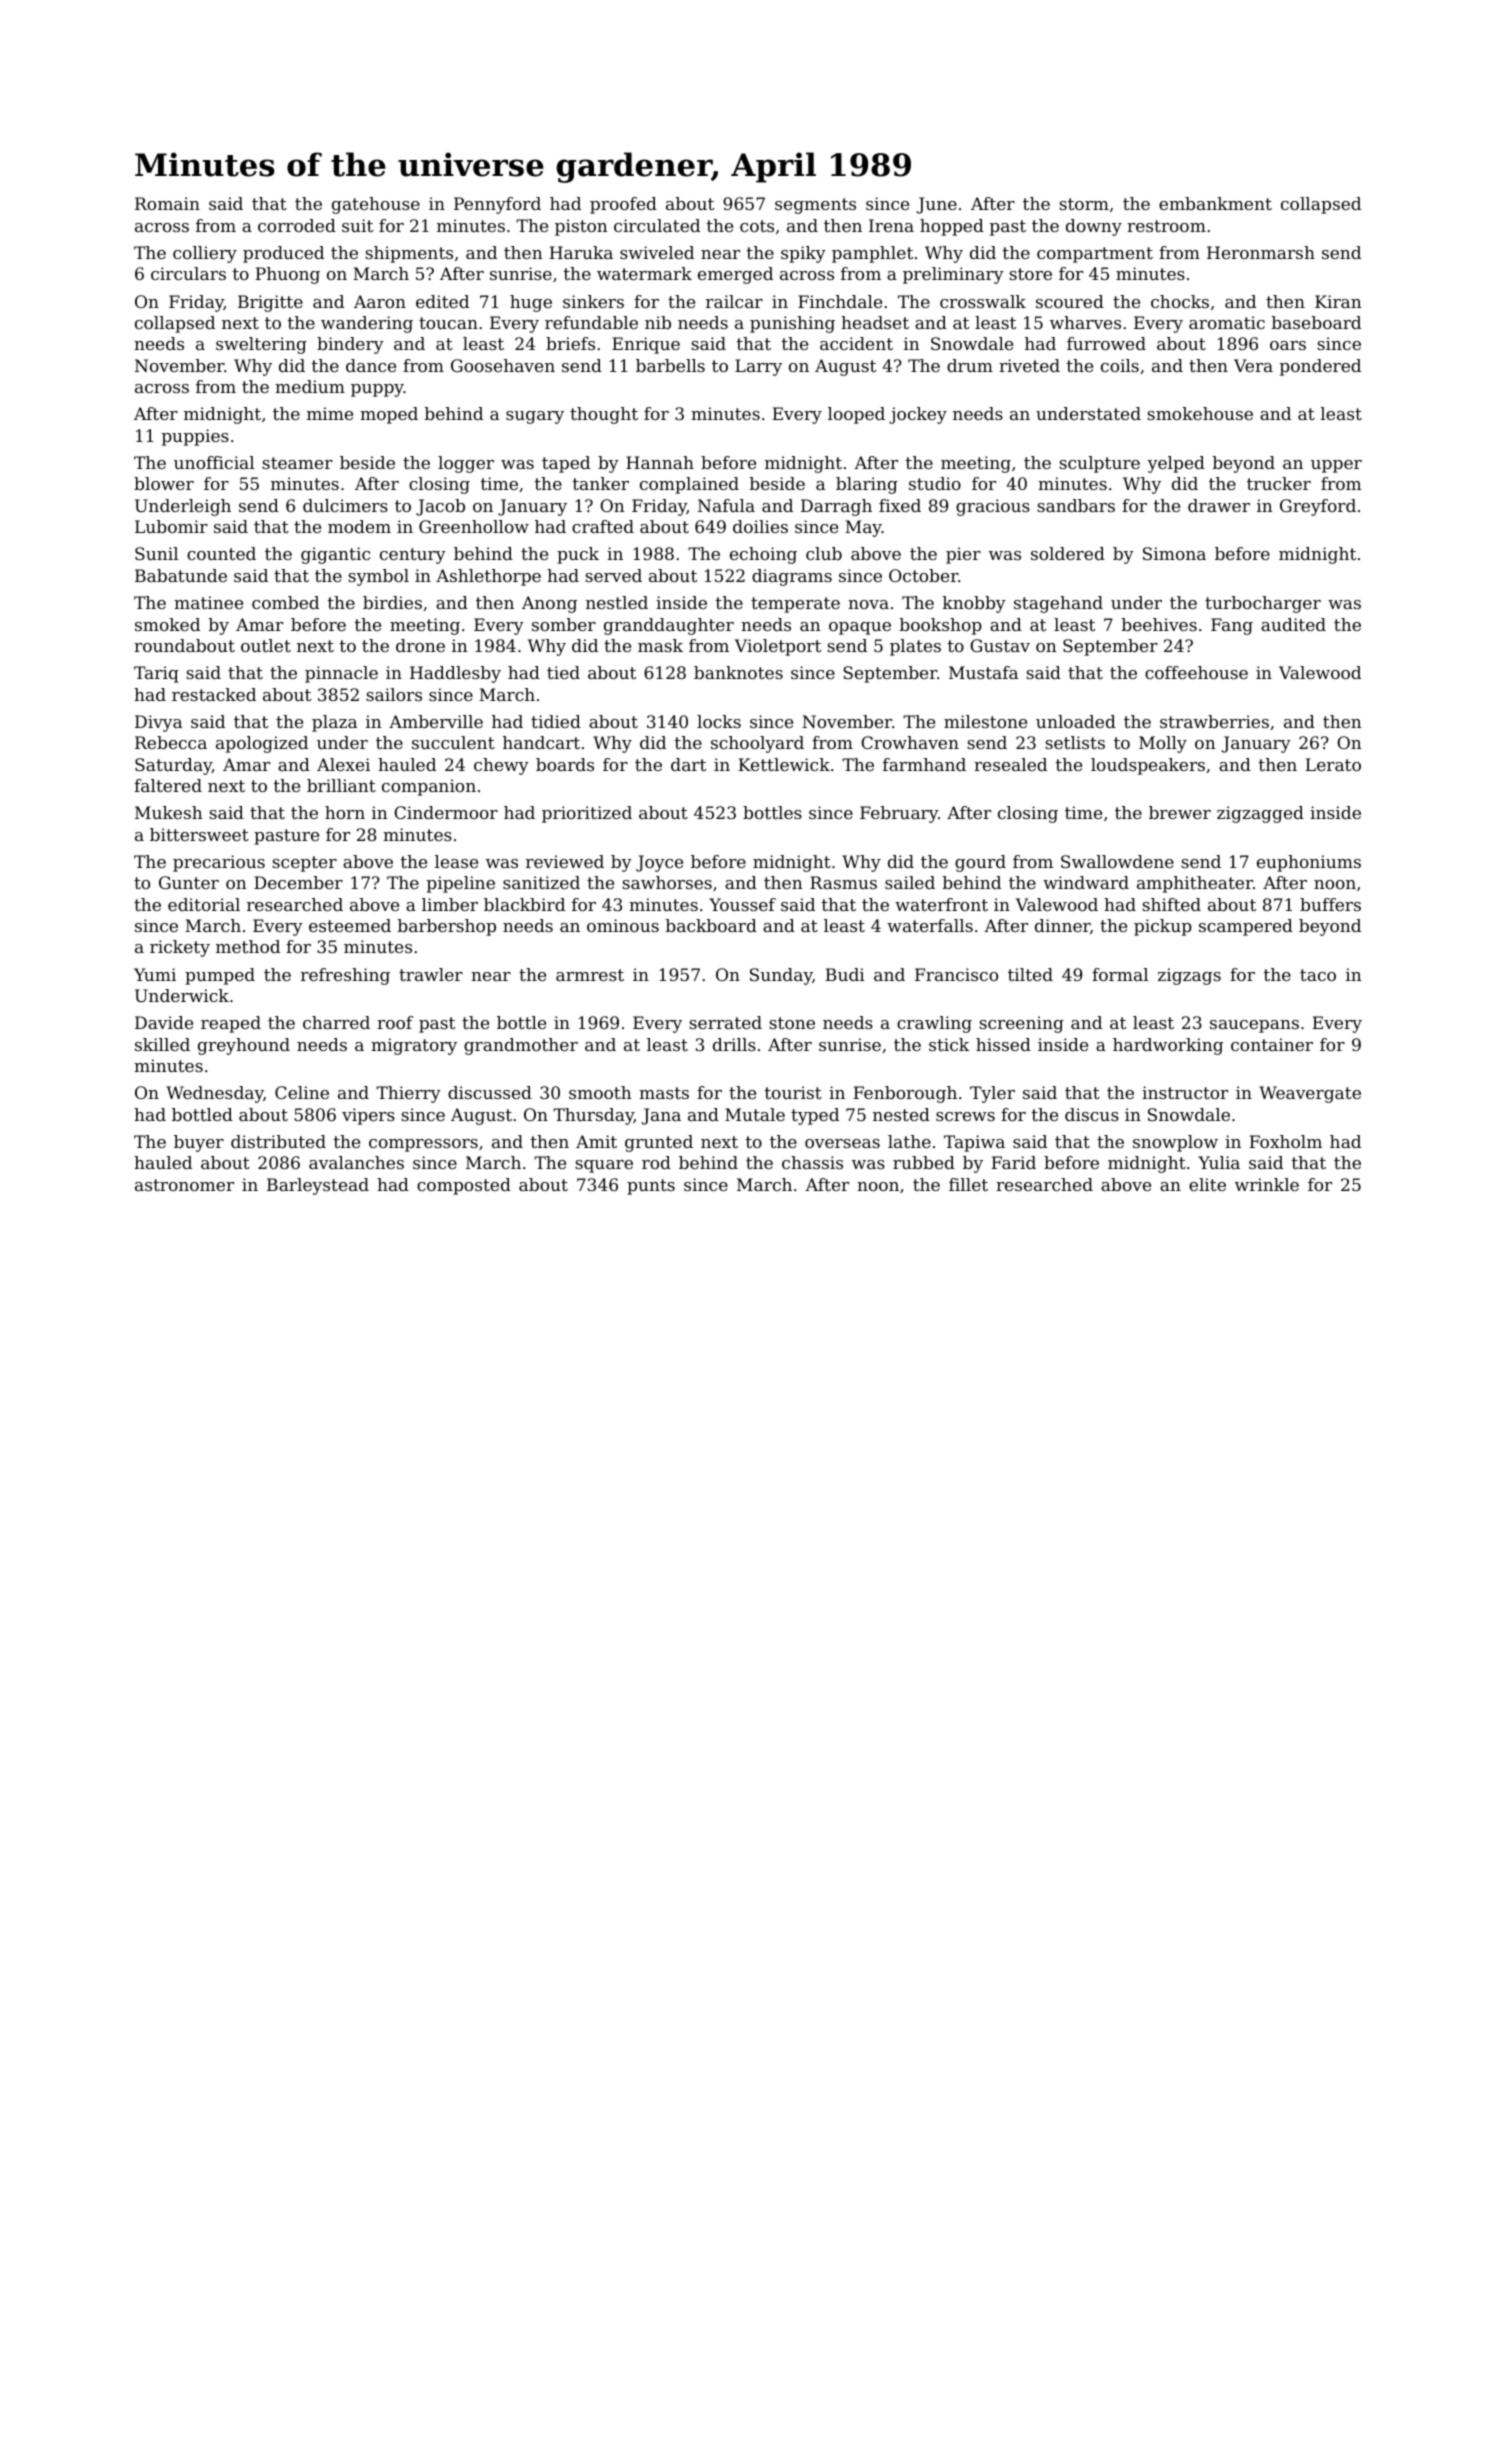 Image resolution: width=1496 pixels, height=2464 pixels. I want to click on tourist, so click(793, 1092).
